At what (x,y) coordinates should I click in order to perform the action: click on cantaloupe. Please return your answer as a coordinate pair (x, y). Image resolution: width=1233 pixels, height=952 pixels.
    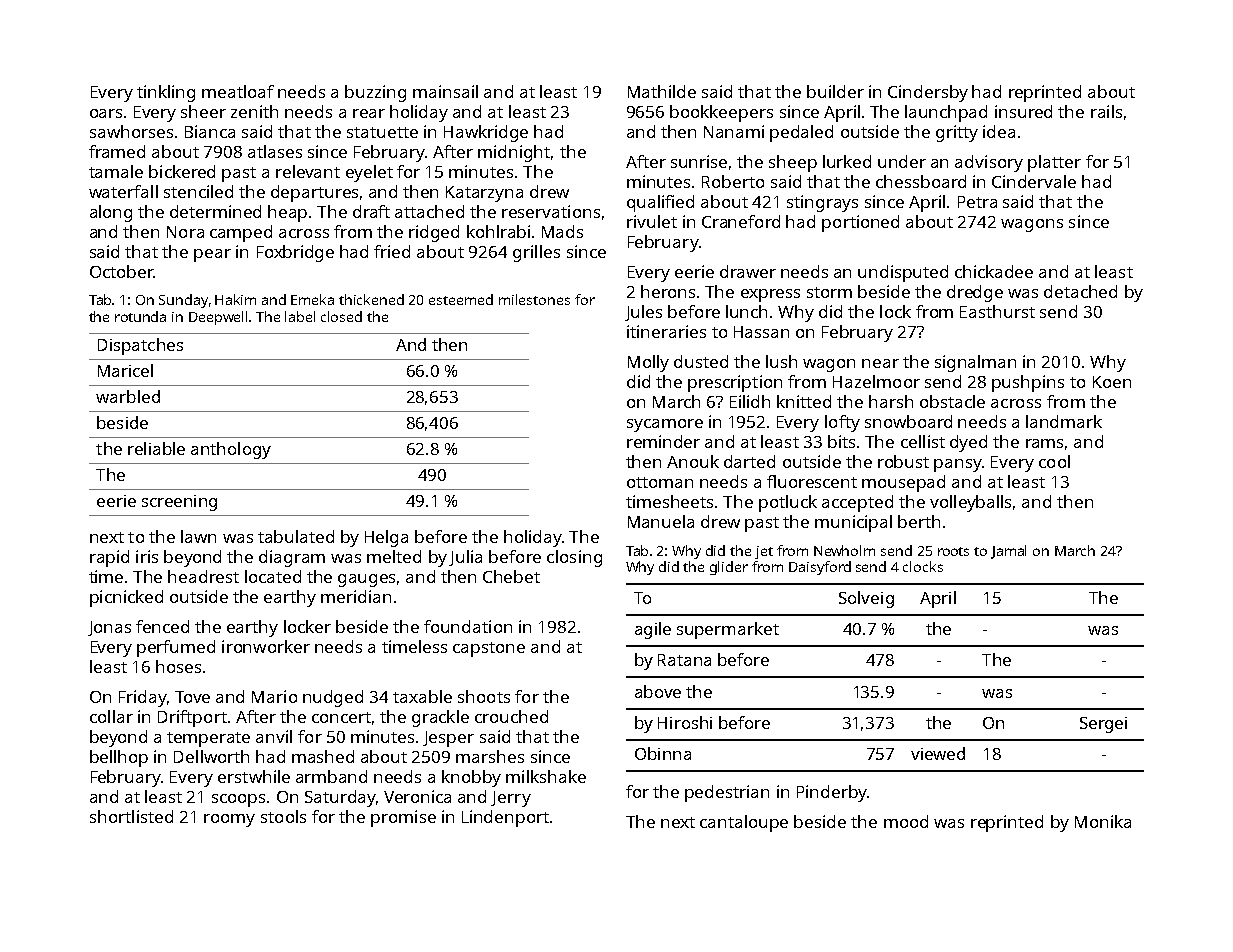
    Looking at the image, I should click on (744, 823).
